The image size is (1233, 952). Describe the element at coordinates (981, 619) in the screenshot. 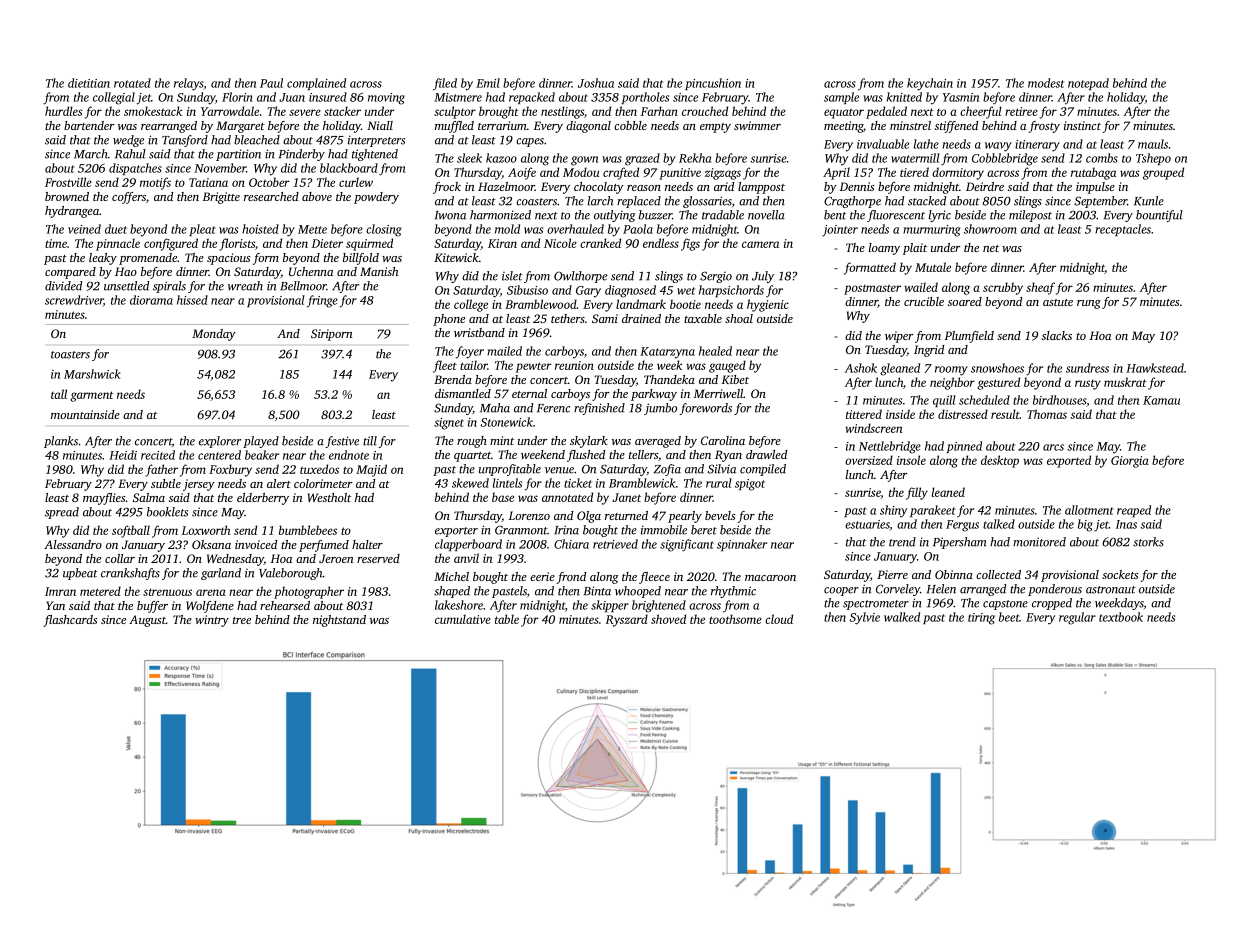

I see `tiring` at that location.
